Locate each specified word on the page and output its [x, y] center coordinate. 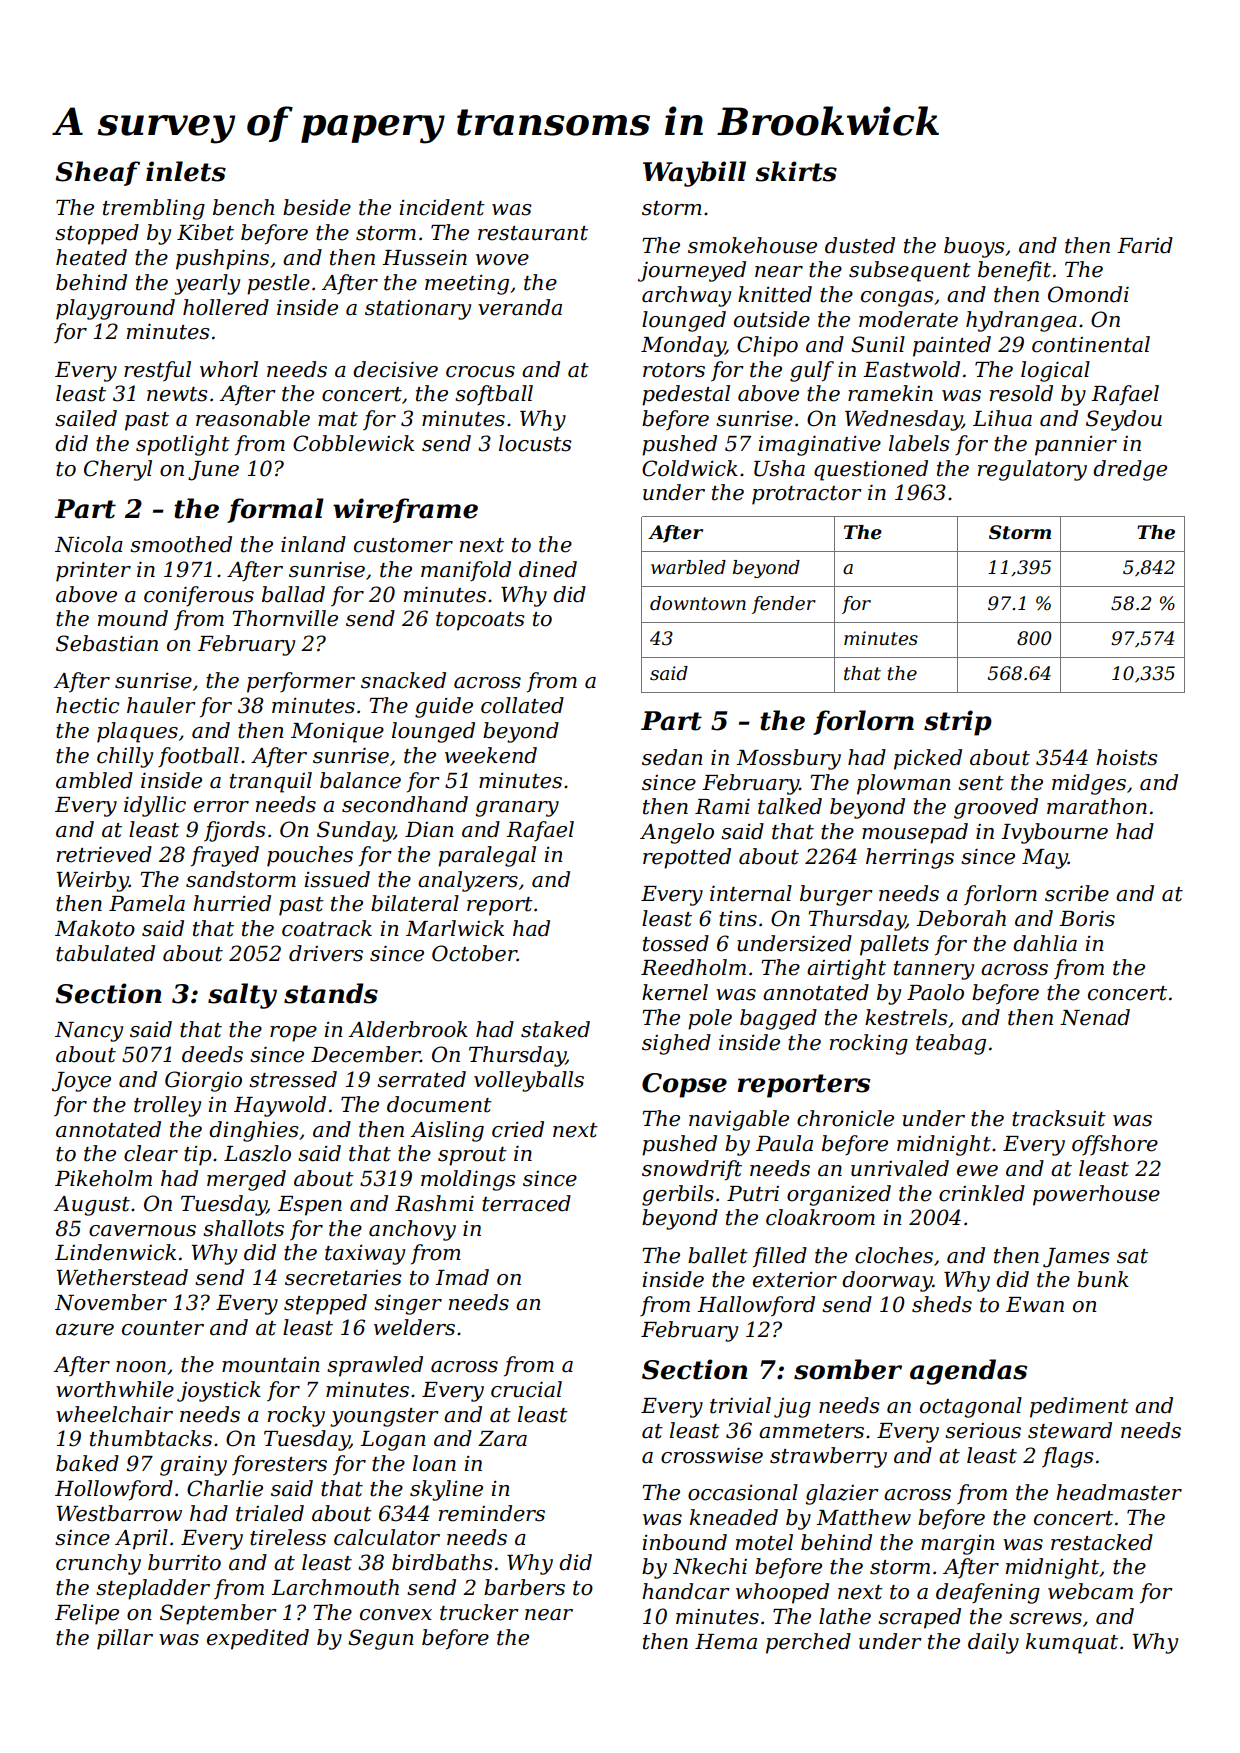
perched [808, 1643]
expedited [258, 1639]
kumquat [1072, 1643]
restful [157, 371]
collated [522, 705]
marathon [1097, 806]
